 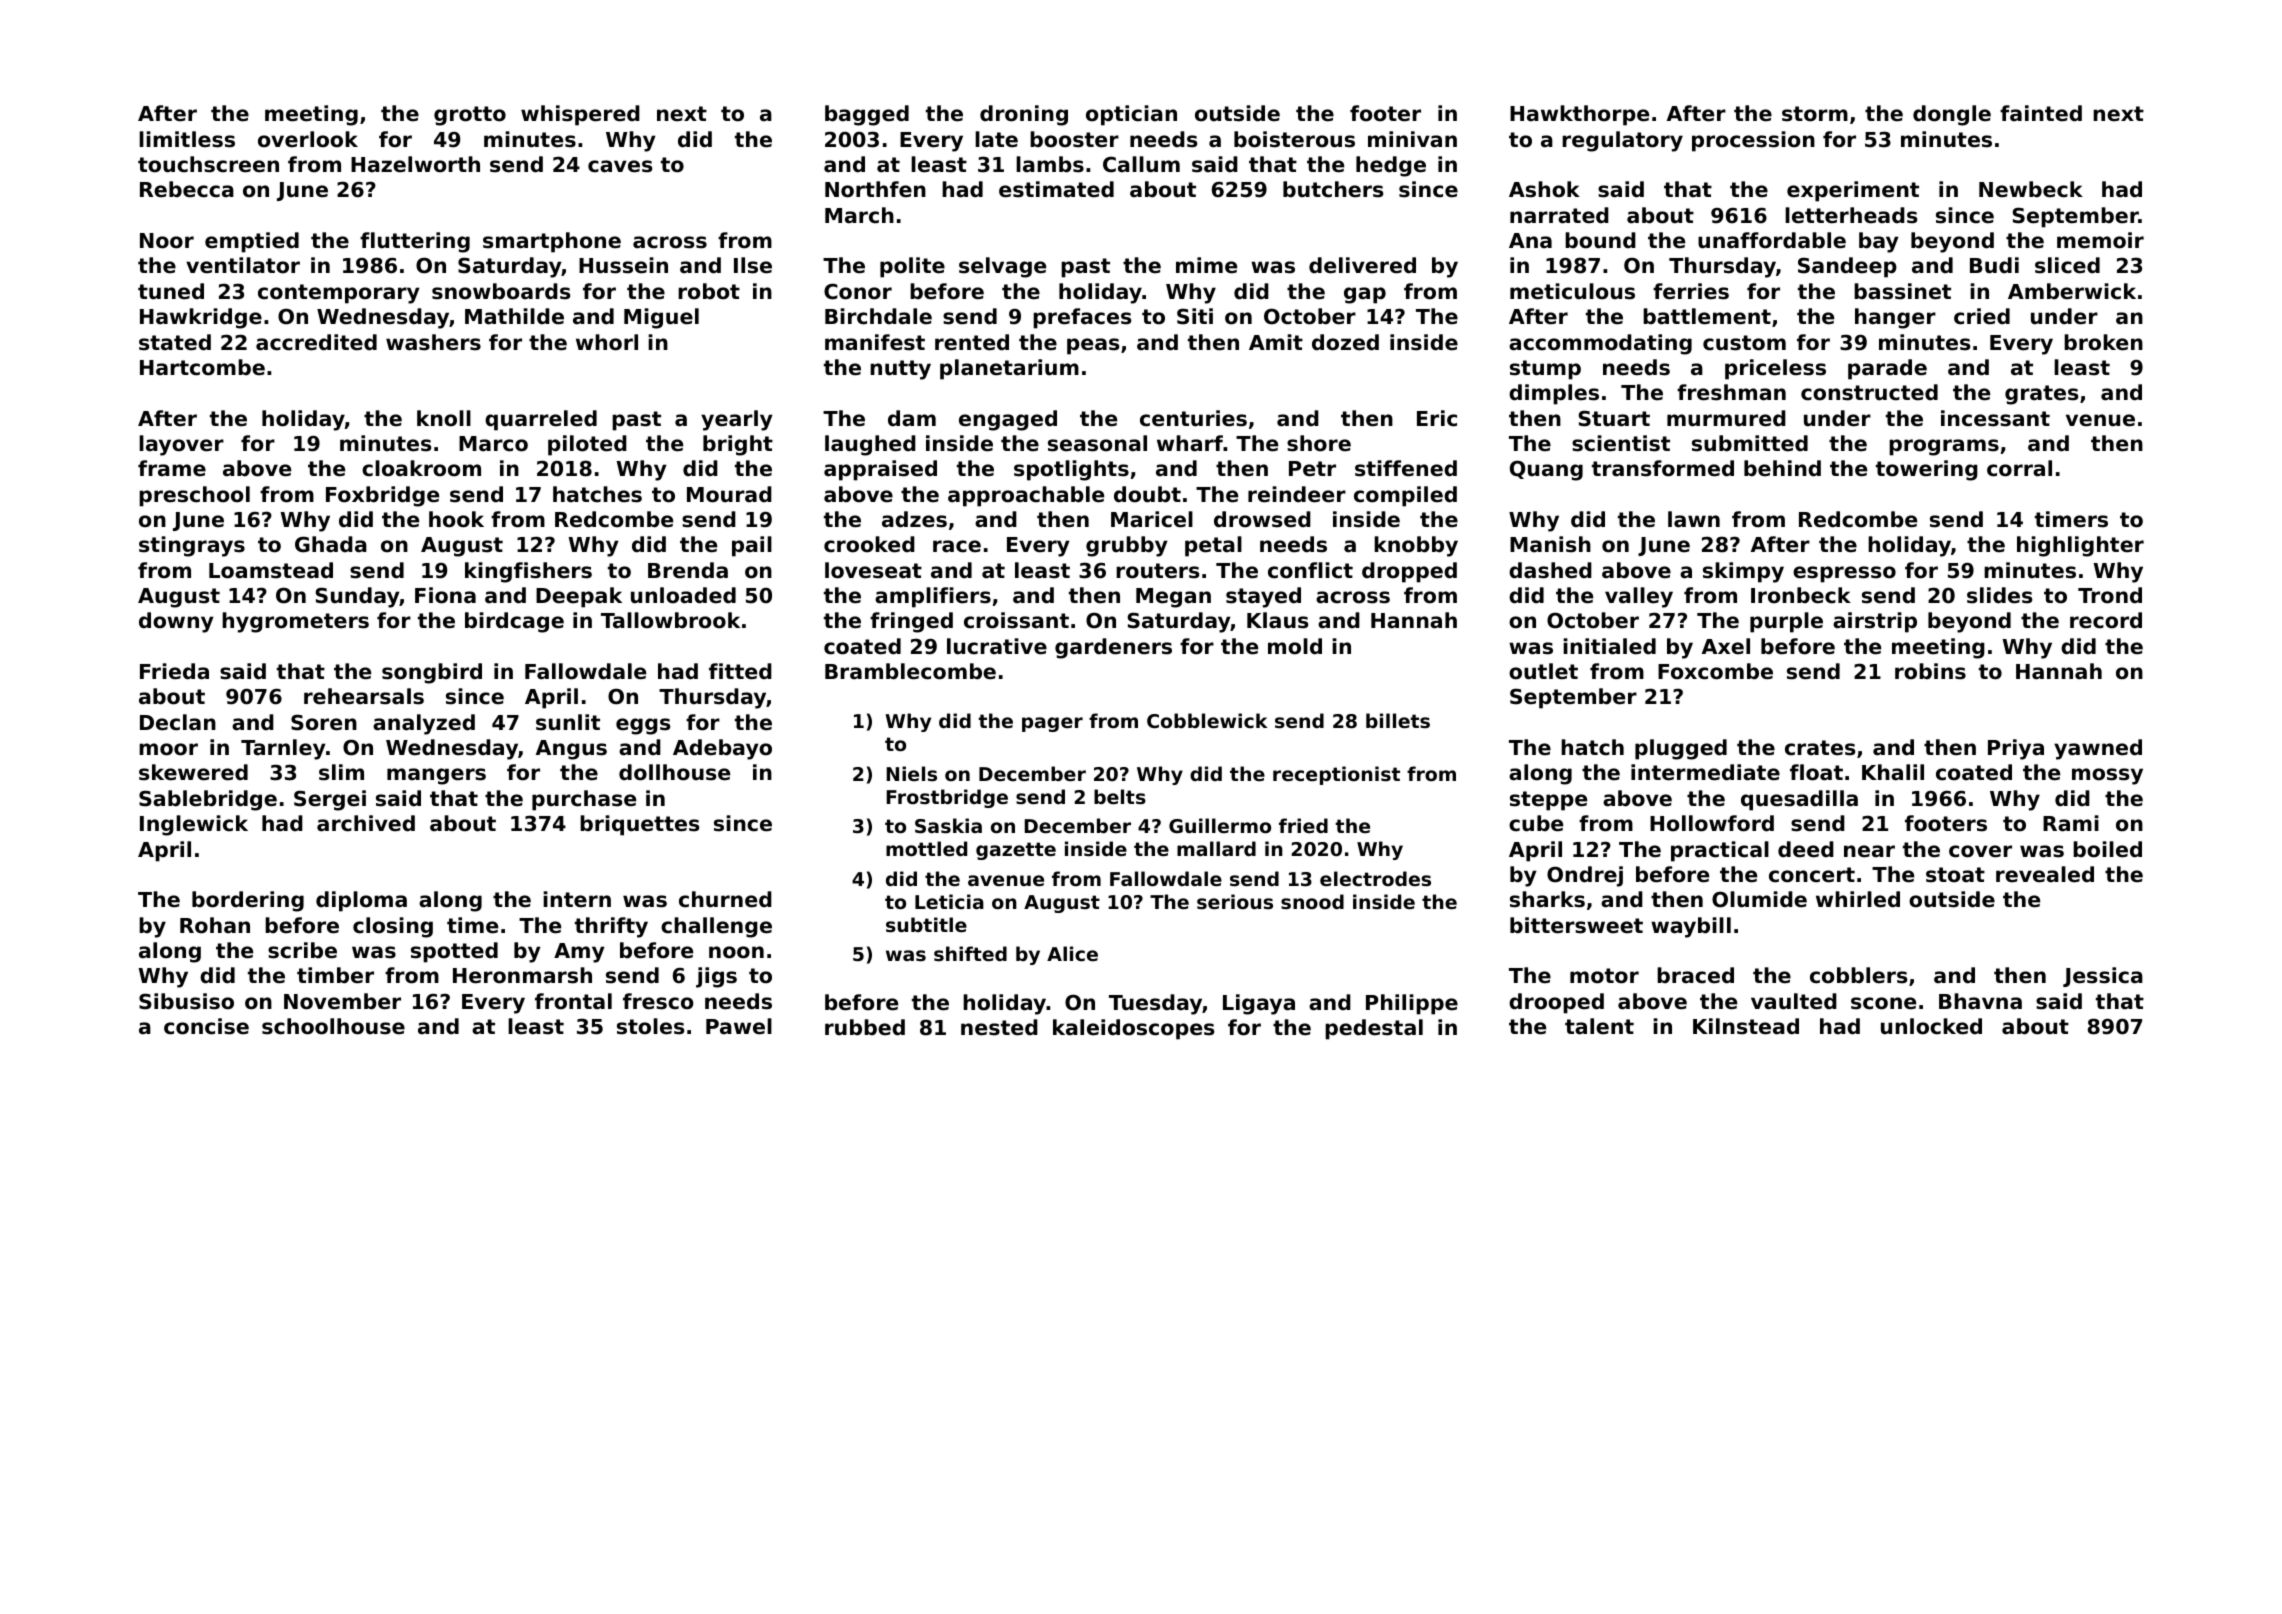 What do you see at coordinates (1746, 1026) in the screenshot?
I see `Kilnstead` at bounding box center [1746, 1026].
